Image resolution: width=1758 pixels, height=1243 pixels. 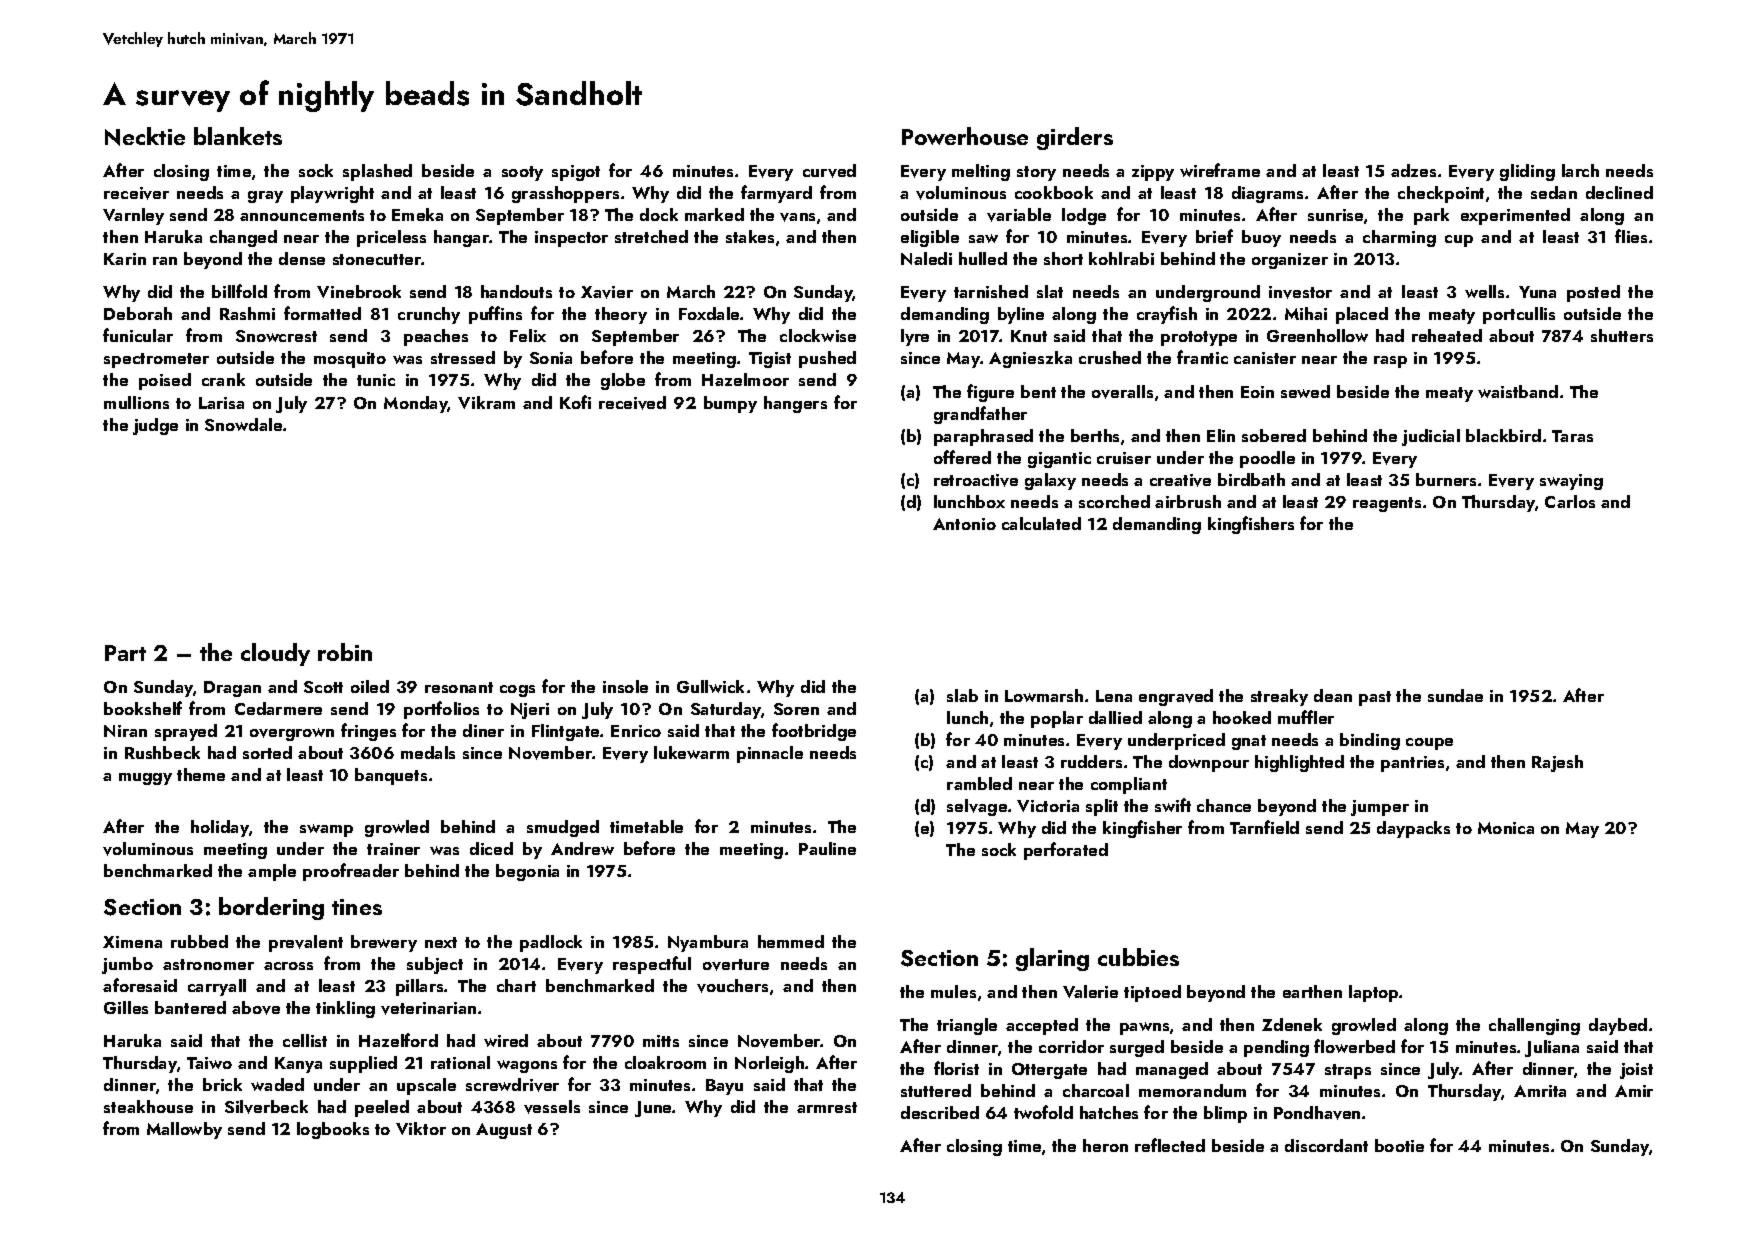 What do you see at coordinates (516, 291) in the image?
I see `handouts` at bounding box center [516, 291].
